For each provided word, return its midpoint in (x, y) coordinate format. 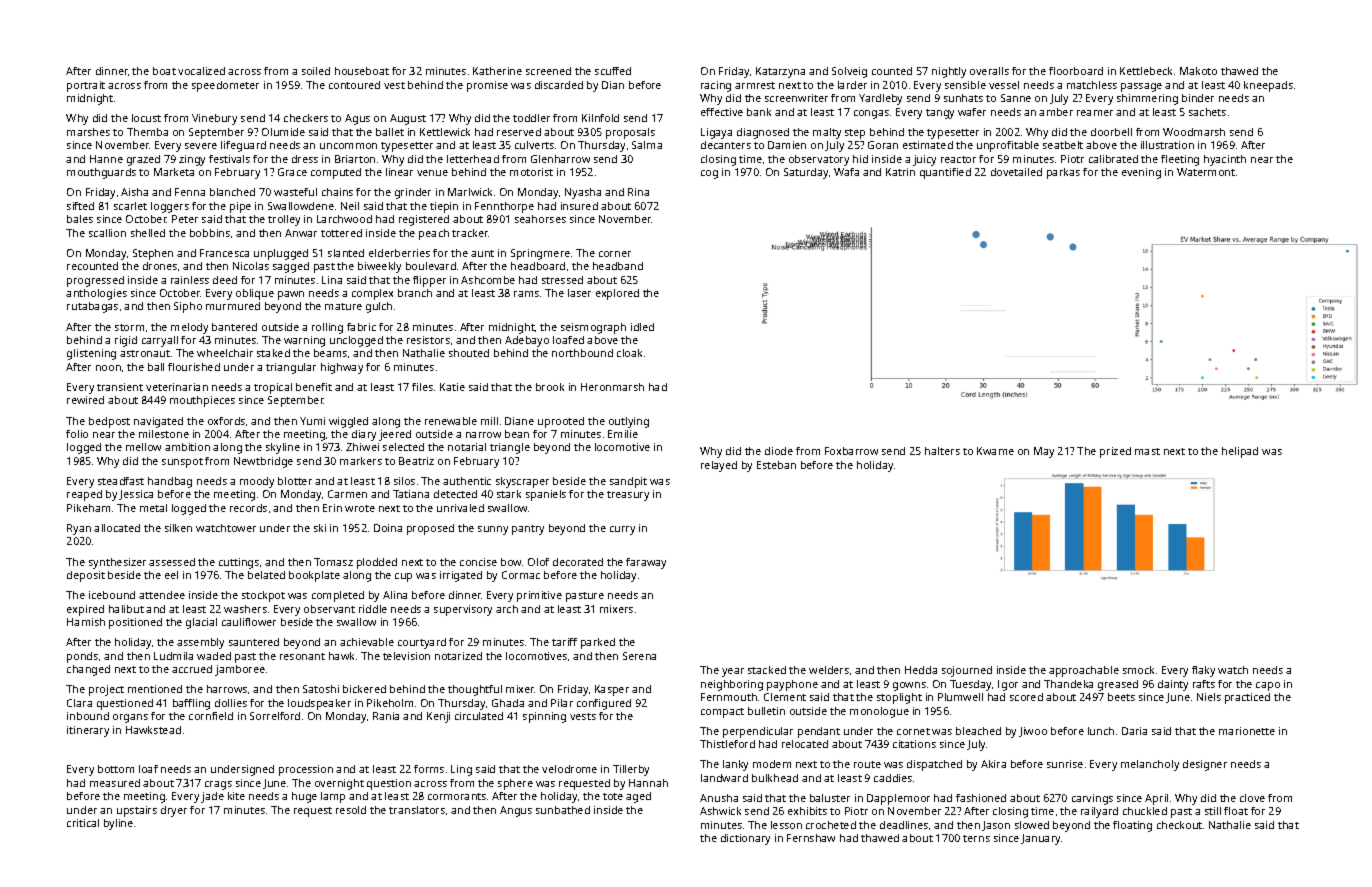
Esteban (776, 465)
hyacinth (1225, 160)
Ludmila (173, 656)
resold (351, 810)
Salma (647, 145)
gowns (909, 686)
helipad (1240, 452)
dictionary (745, 839)
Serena (639, 656)
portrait (86, 86)
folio (77, 434)
